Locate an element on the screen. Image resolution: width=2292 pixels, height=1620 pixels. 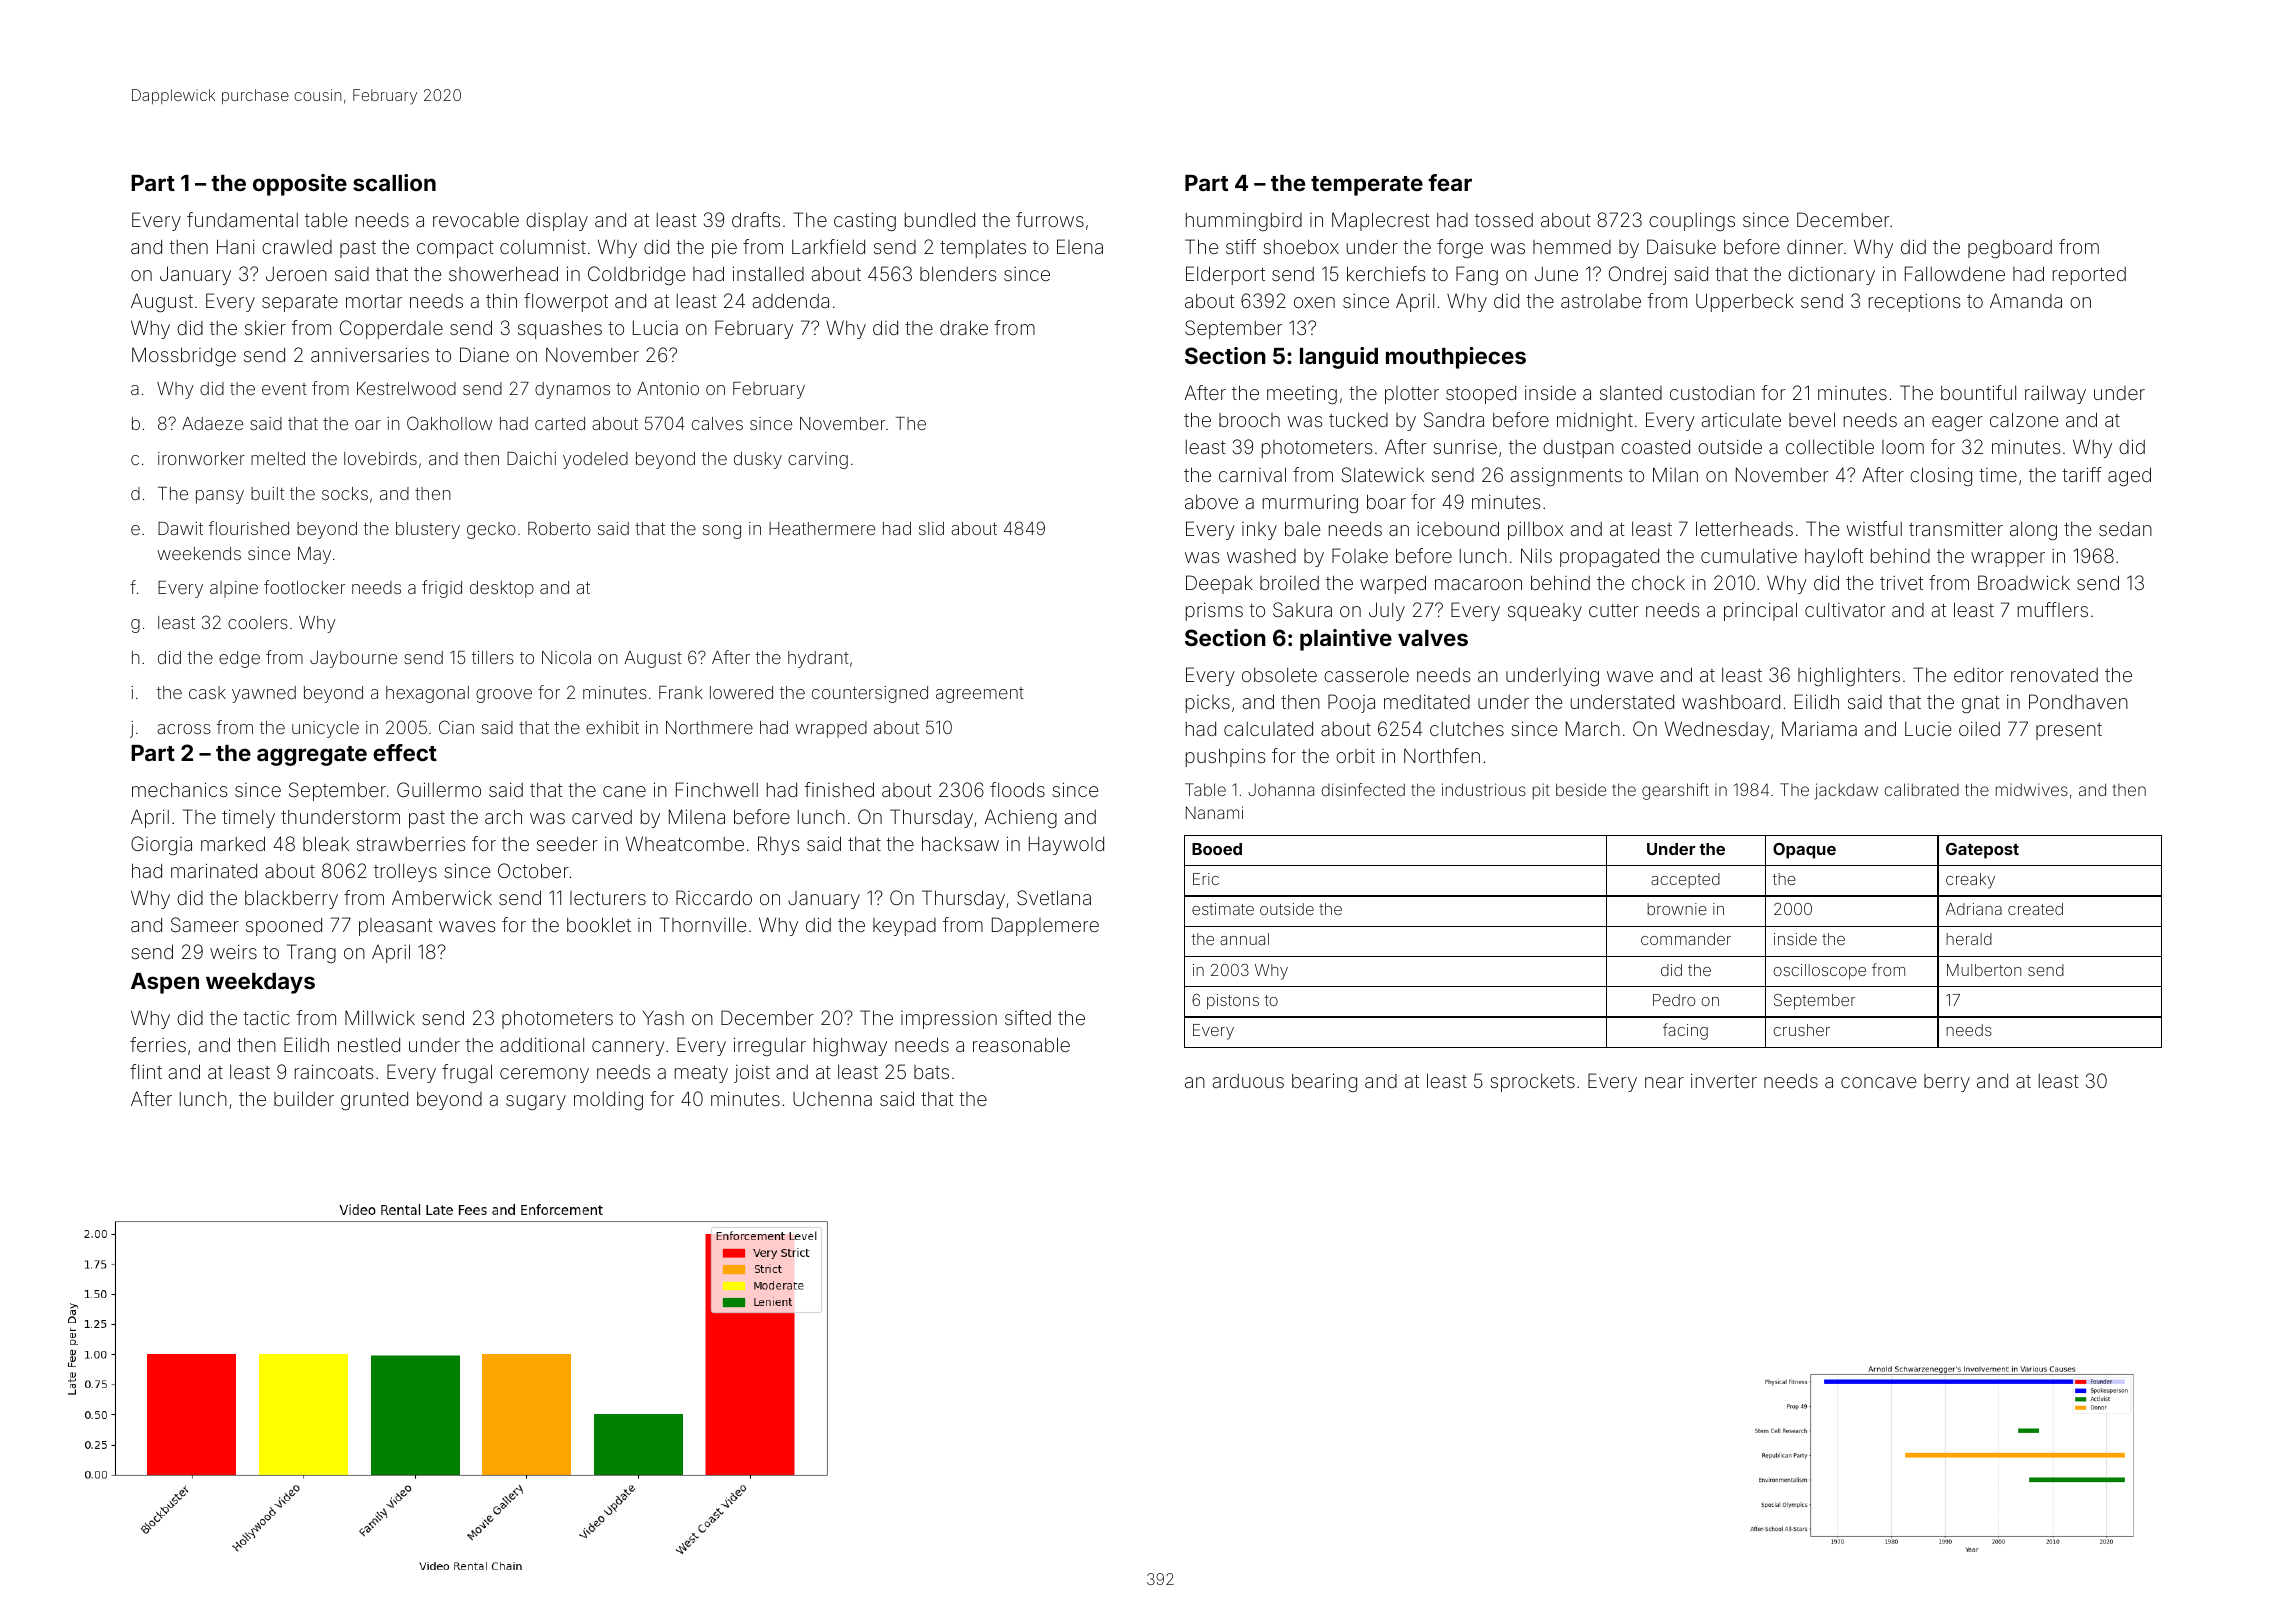
reported is located at coordinates (2089, 276).
